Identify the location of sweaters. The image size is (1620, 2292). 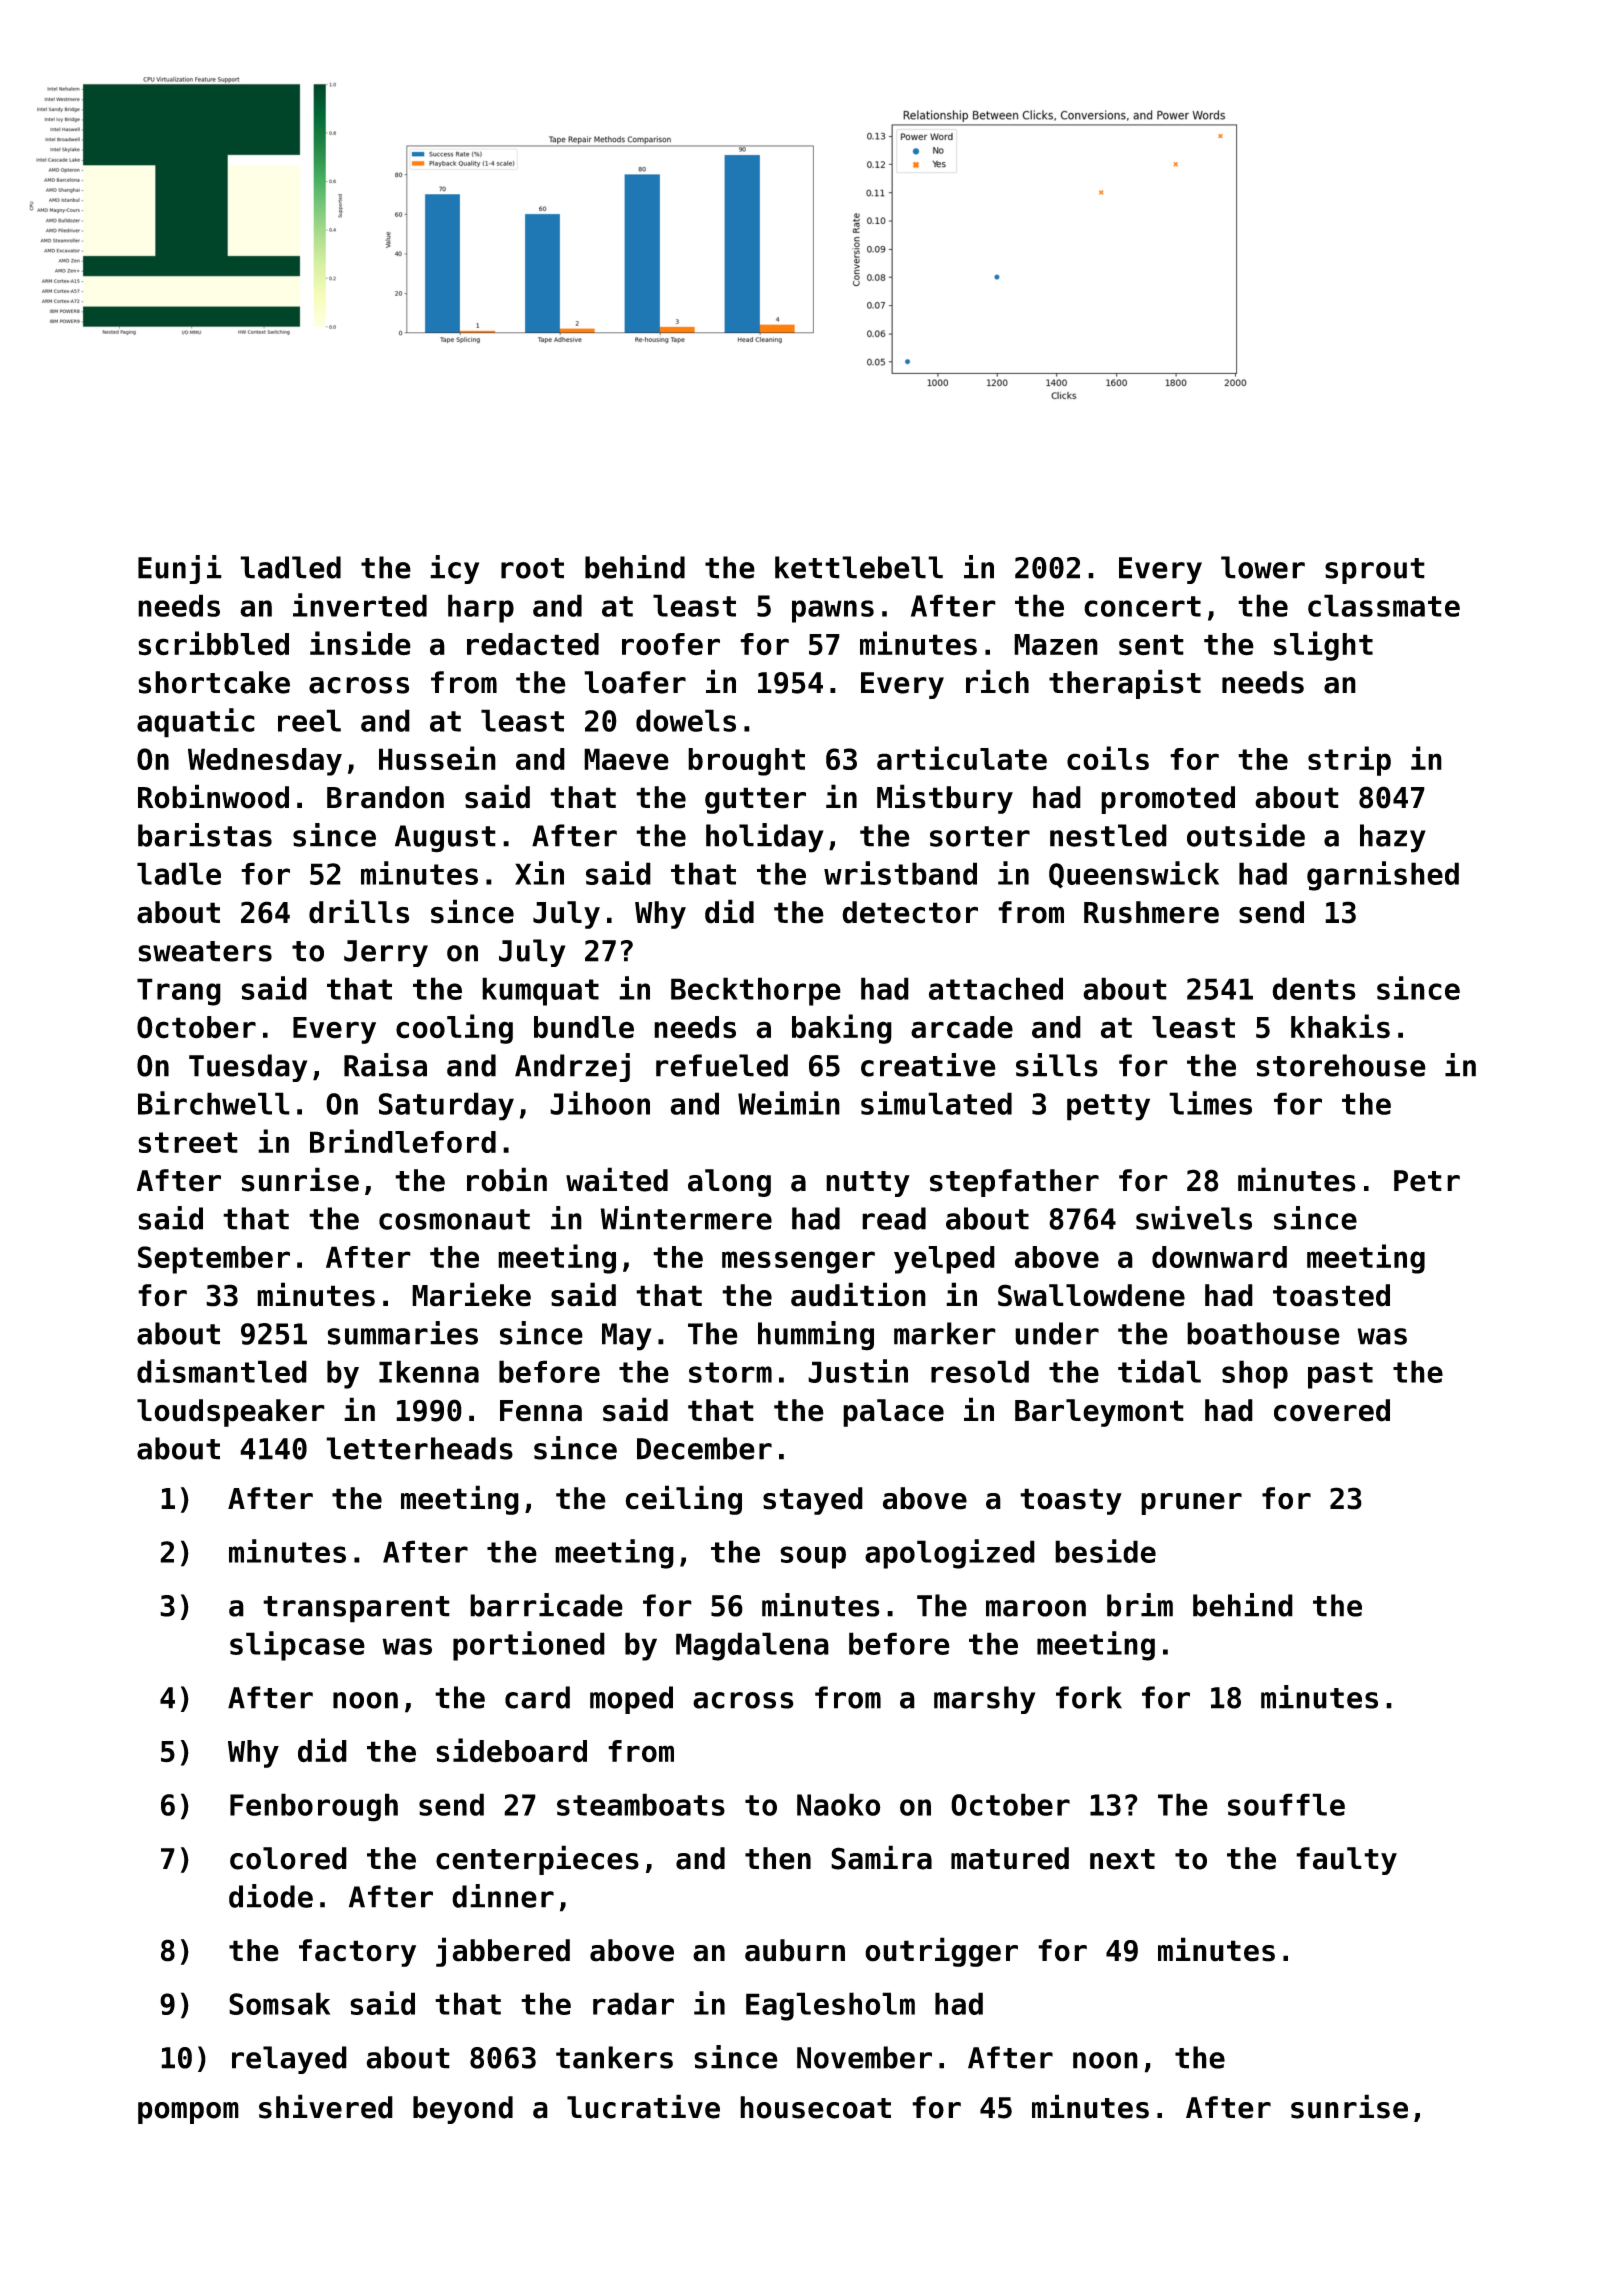
(205, 951).
